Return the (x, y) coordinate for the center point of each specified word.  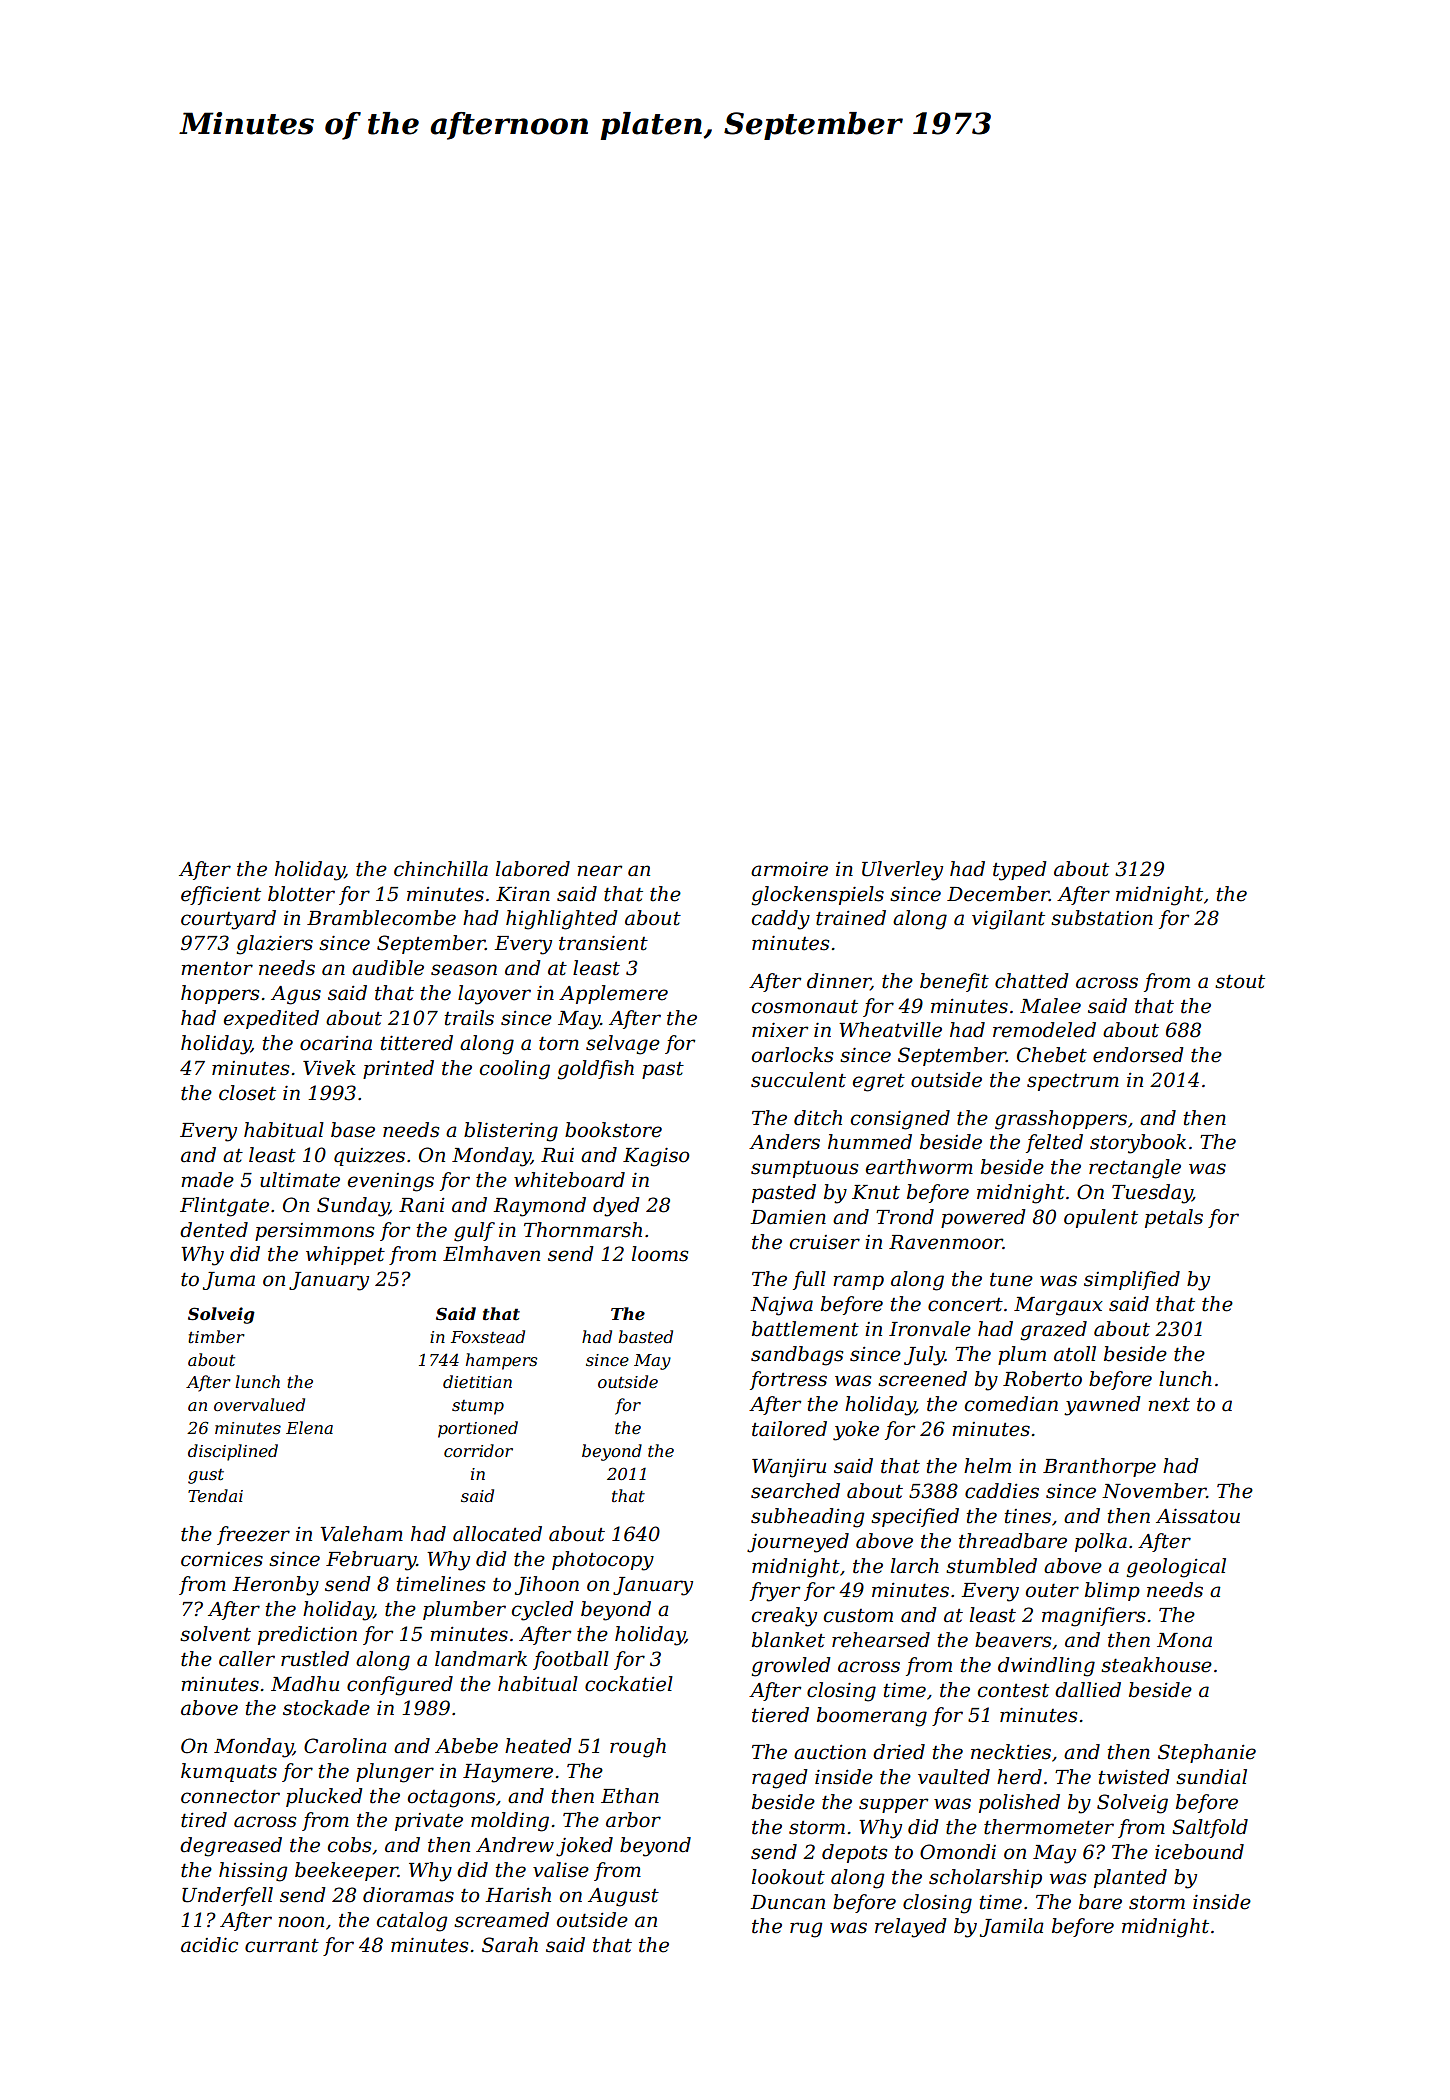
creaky (784, 1617)
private (429, 1822)
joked (584, 1847)
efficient (221, 895)
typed (1020, 871)
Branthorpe (1099, 1467)
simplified (1132, 1280)
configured (400, 1686)
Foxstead (488, 1336)
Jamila (1012, 1927)
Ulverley (902, 871)
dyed (616, 1207)
